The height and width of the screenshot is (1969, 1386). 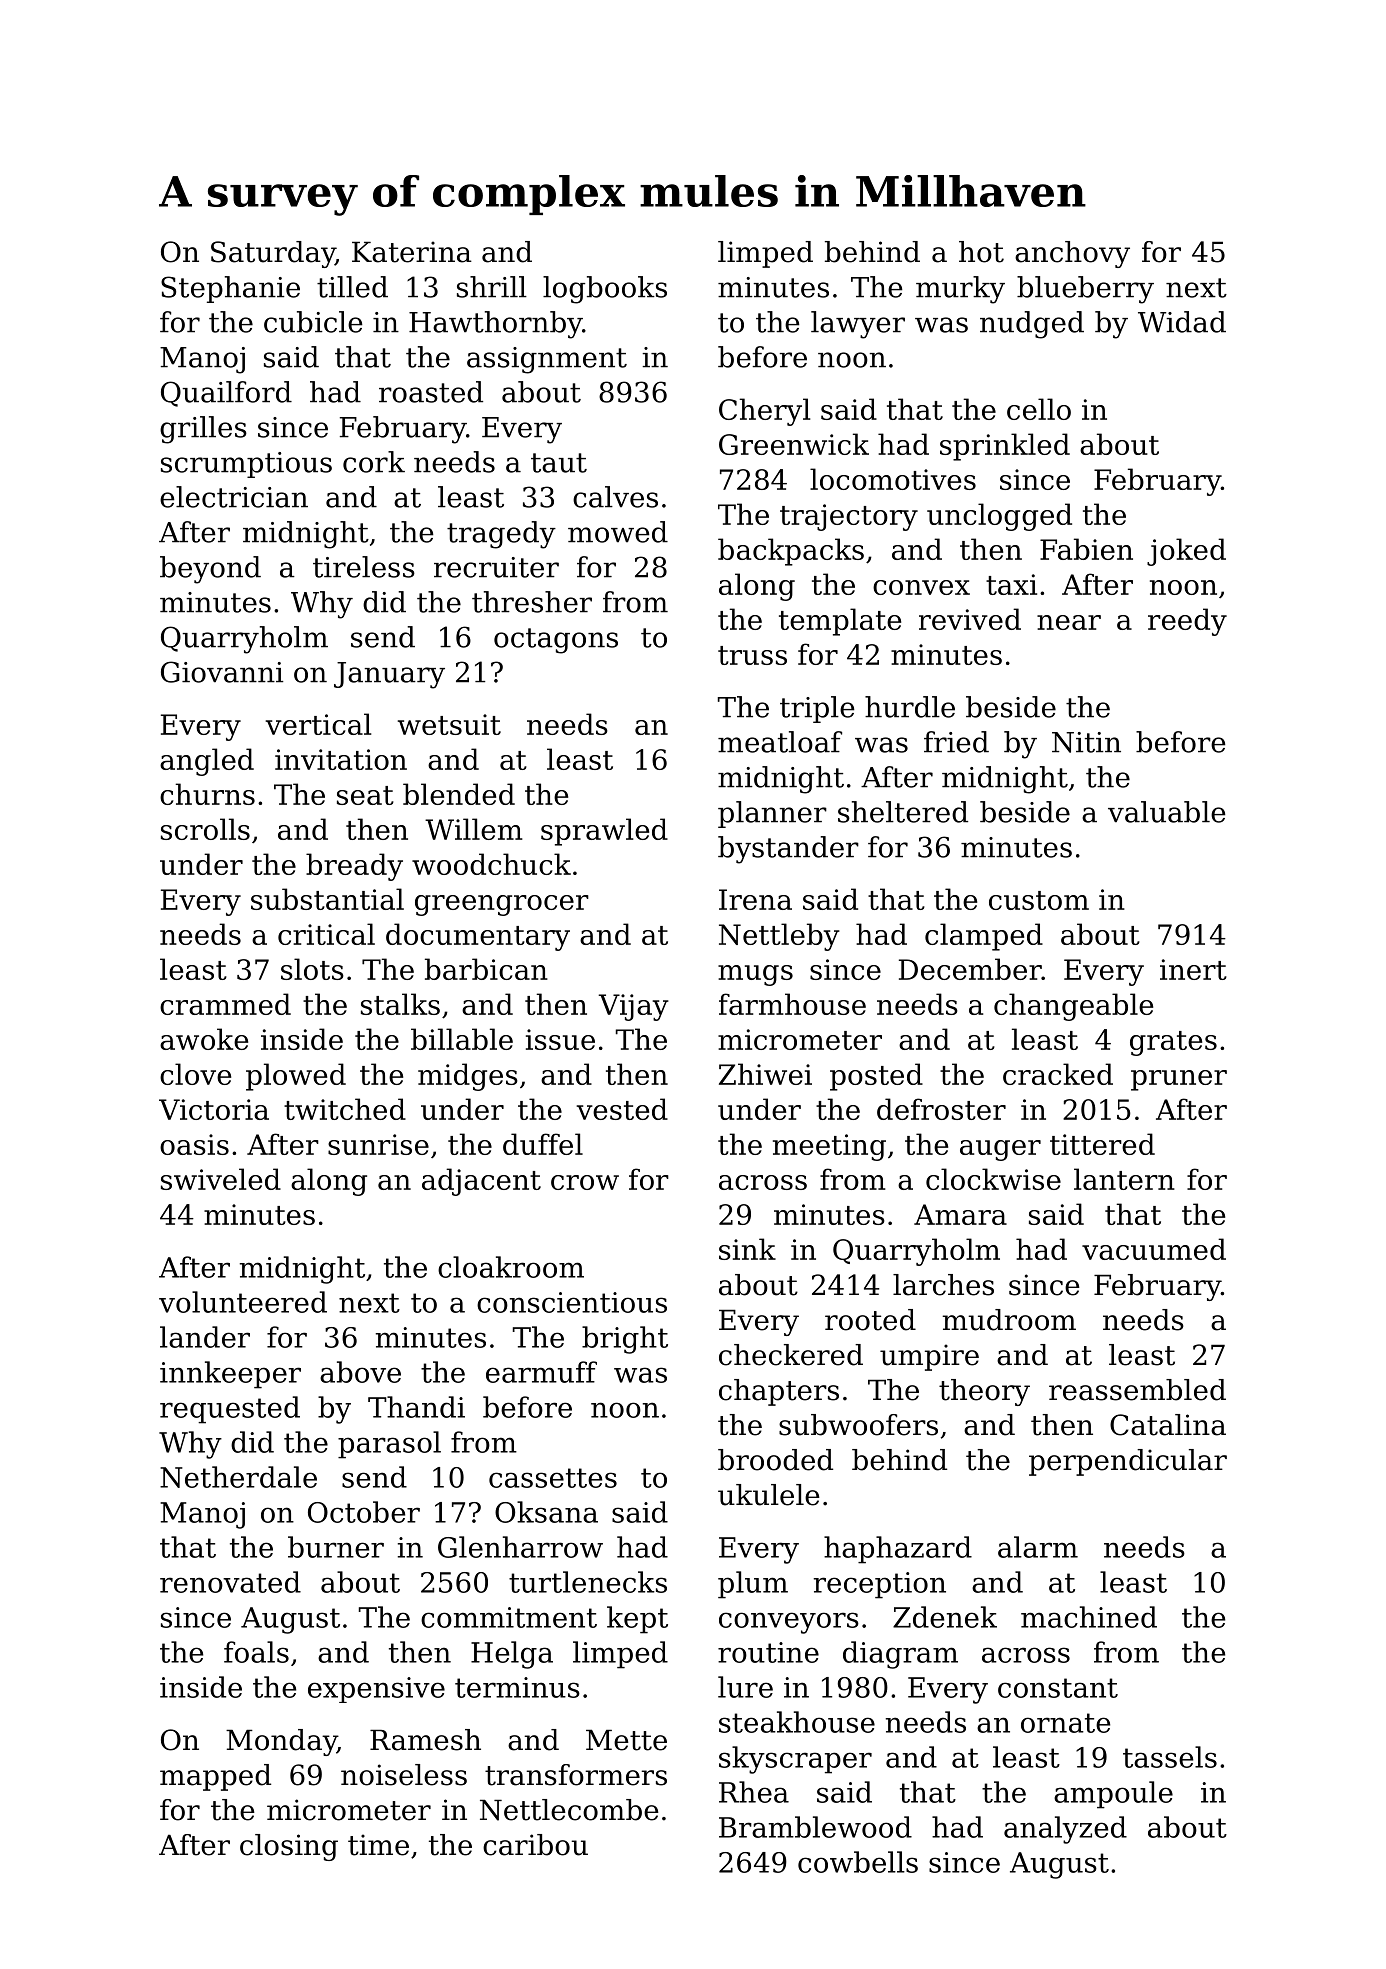 I want to click on Cheryl, so click(x=764, y=412).
